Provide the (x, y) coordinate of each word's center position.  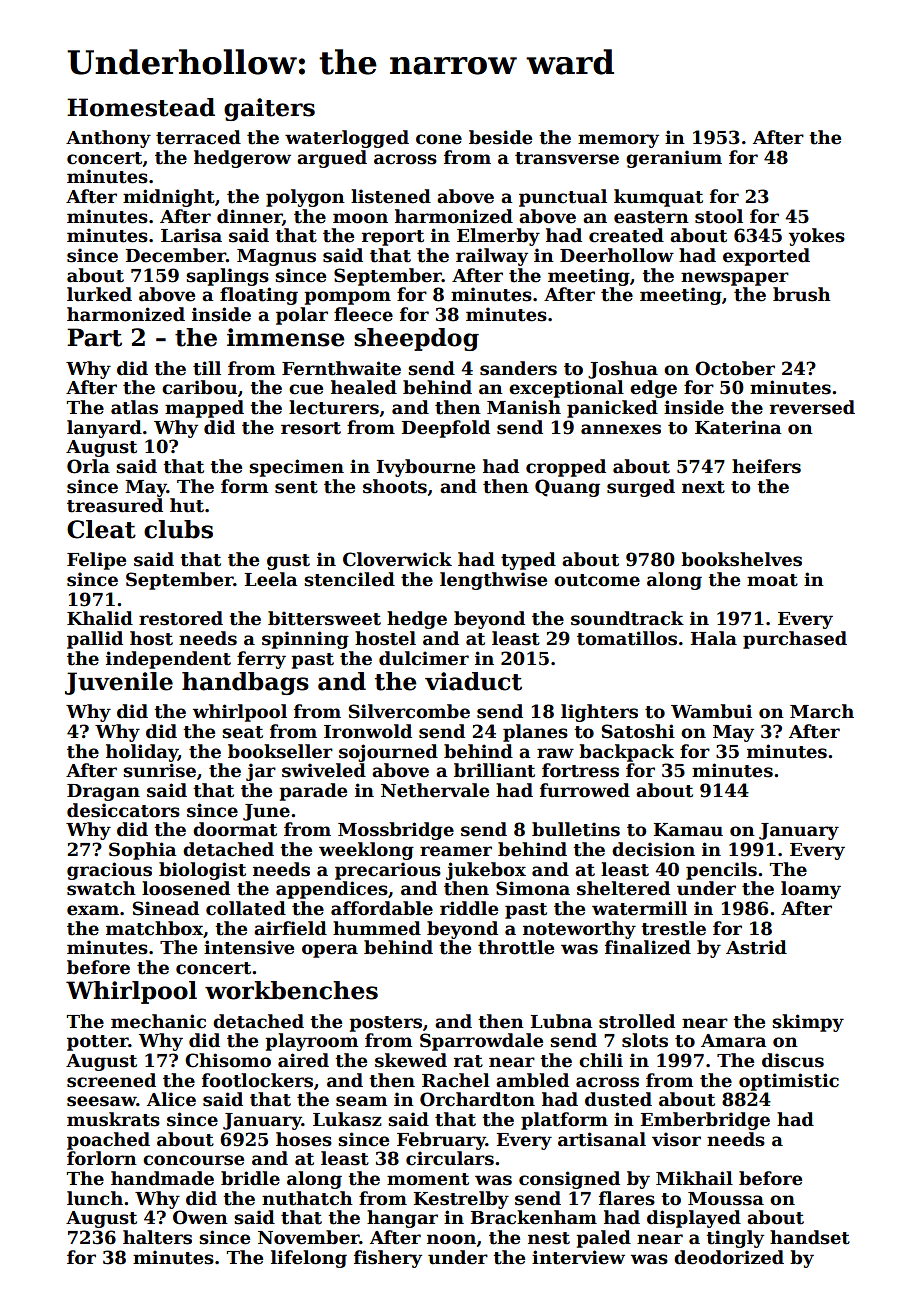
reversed (812, 407)
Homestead (141, 107)
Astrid (756, 947)
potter (97, 1043)
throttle (516, 947)
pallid (95, 640)
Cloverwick (397, 559)
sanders (518, 368)
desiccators (123, 810)
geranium (674, 159)
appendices (332, 890)
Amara (733, 1041)
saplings (227, 277)
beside (500, 137)
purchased (795, 640)
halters (157, 1237)
